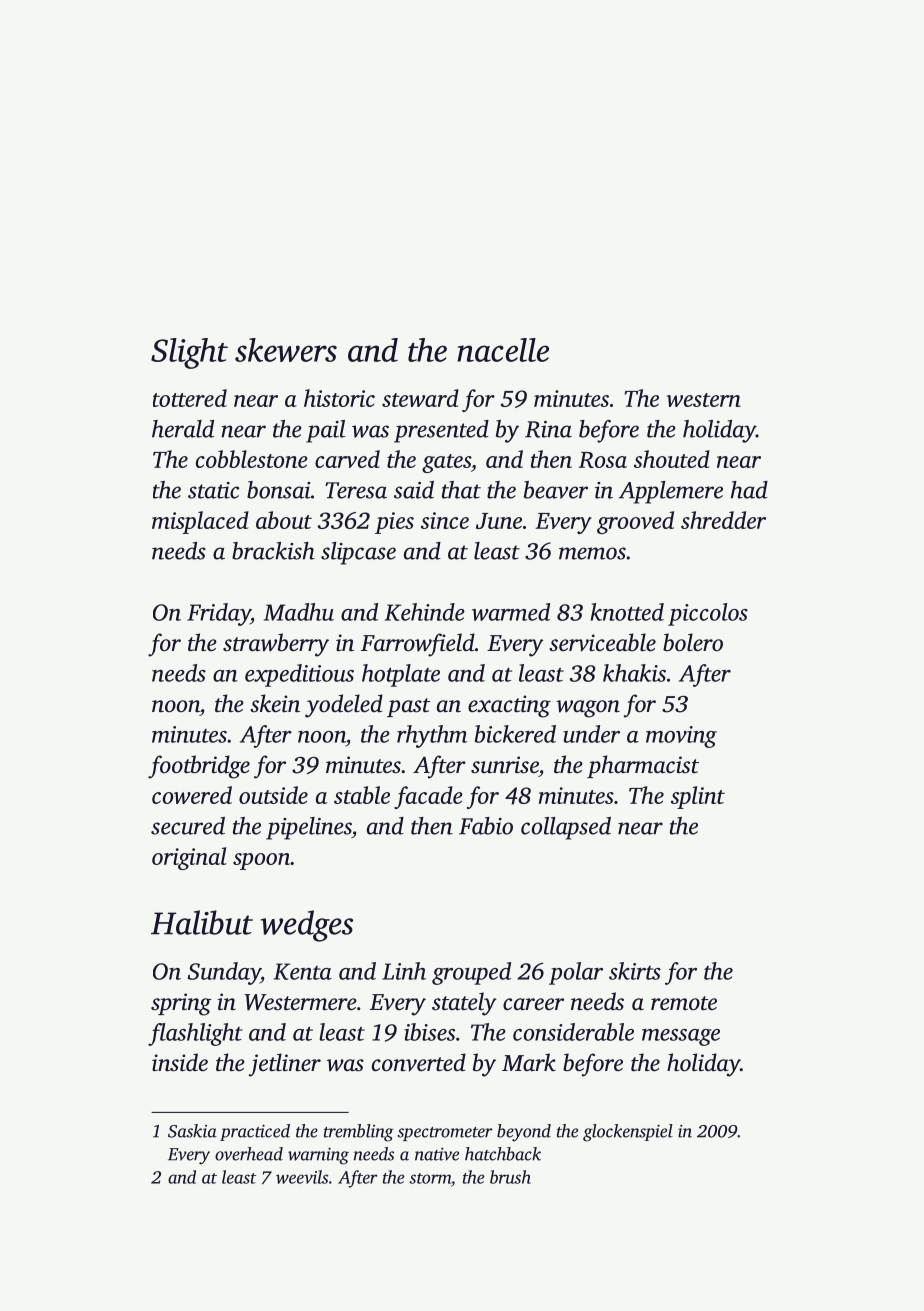  What do you see at coordinates (273, 551) in the screenshot?
I see `brackish` at bounding box center [273, 551].
